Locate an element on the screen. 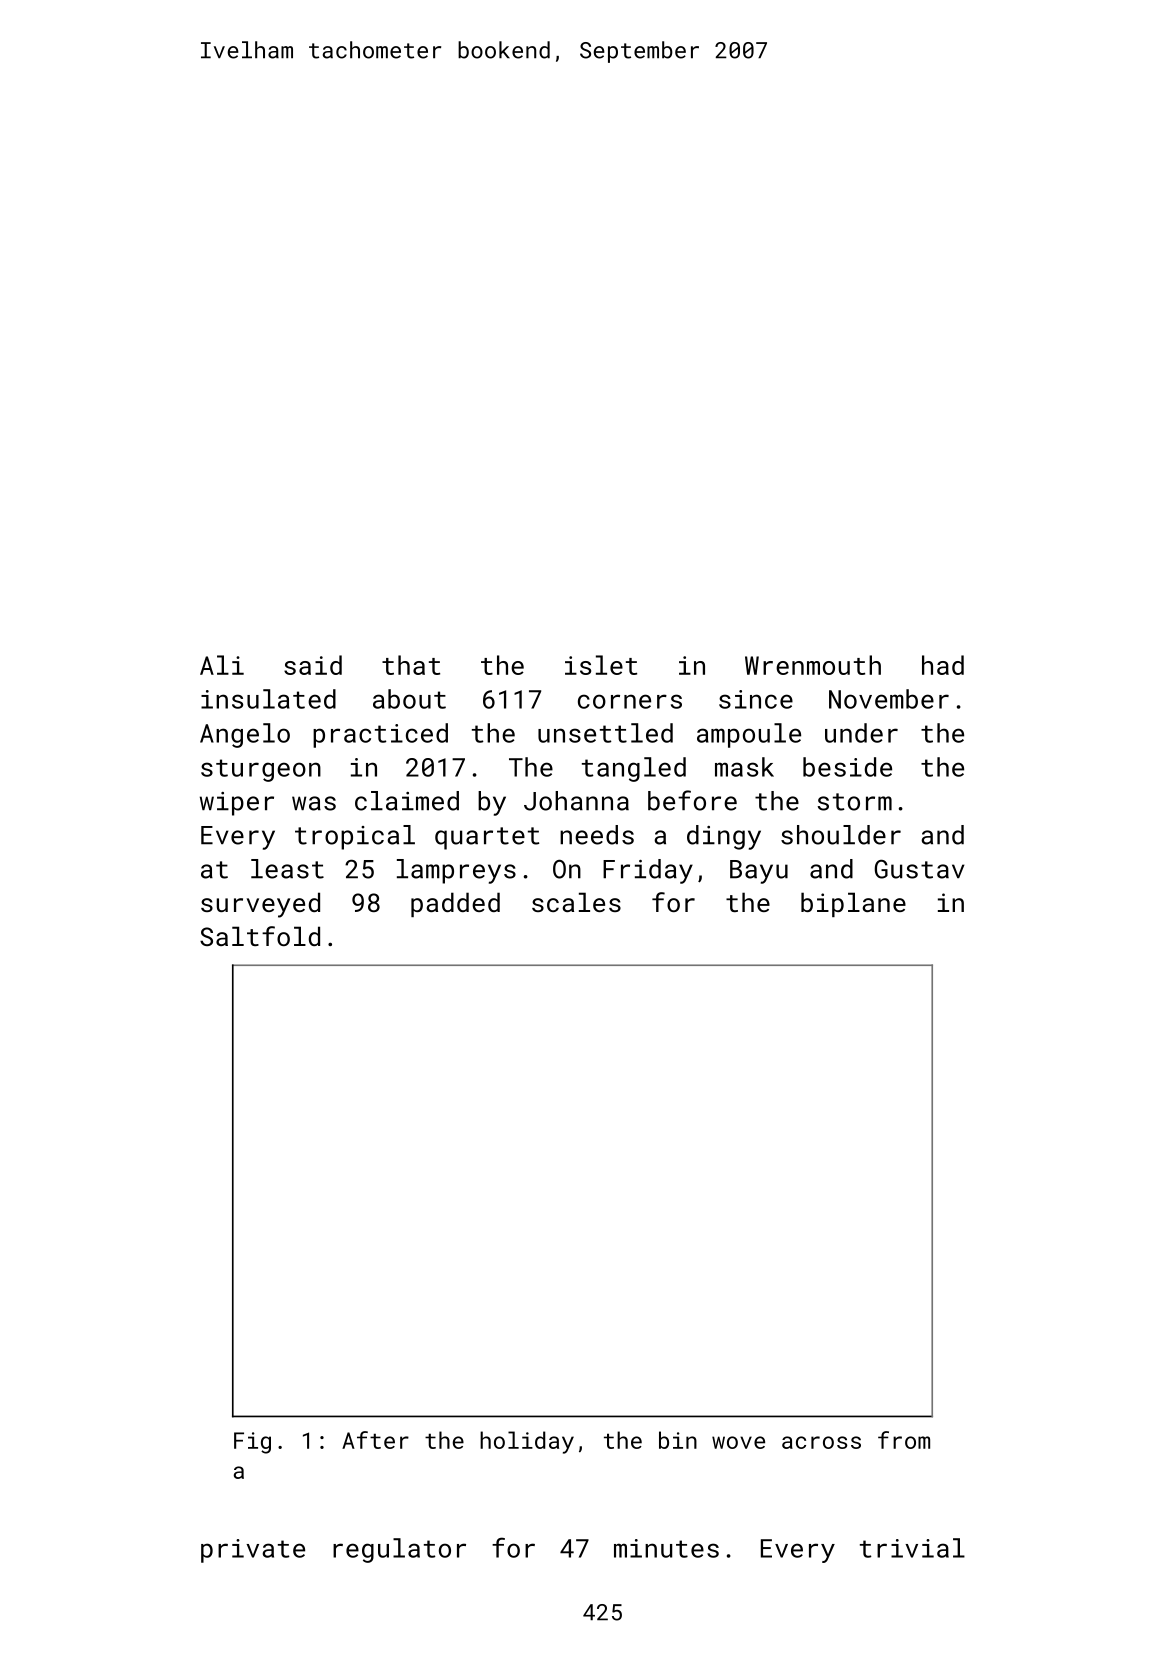 Image resolution: width=1165 pixels, height=1654 pixels. said is located at coordinates (313, 665).
